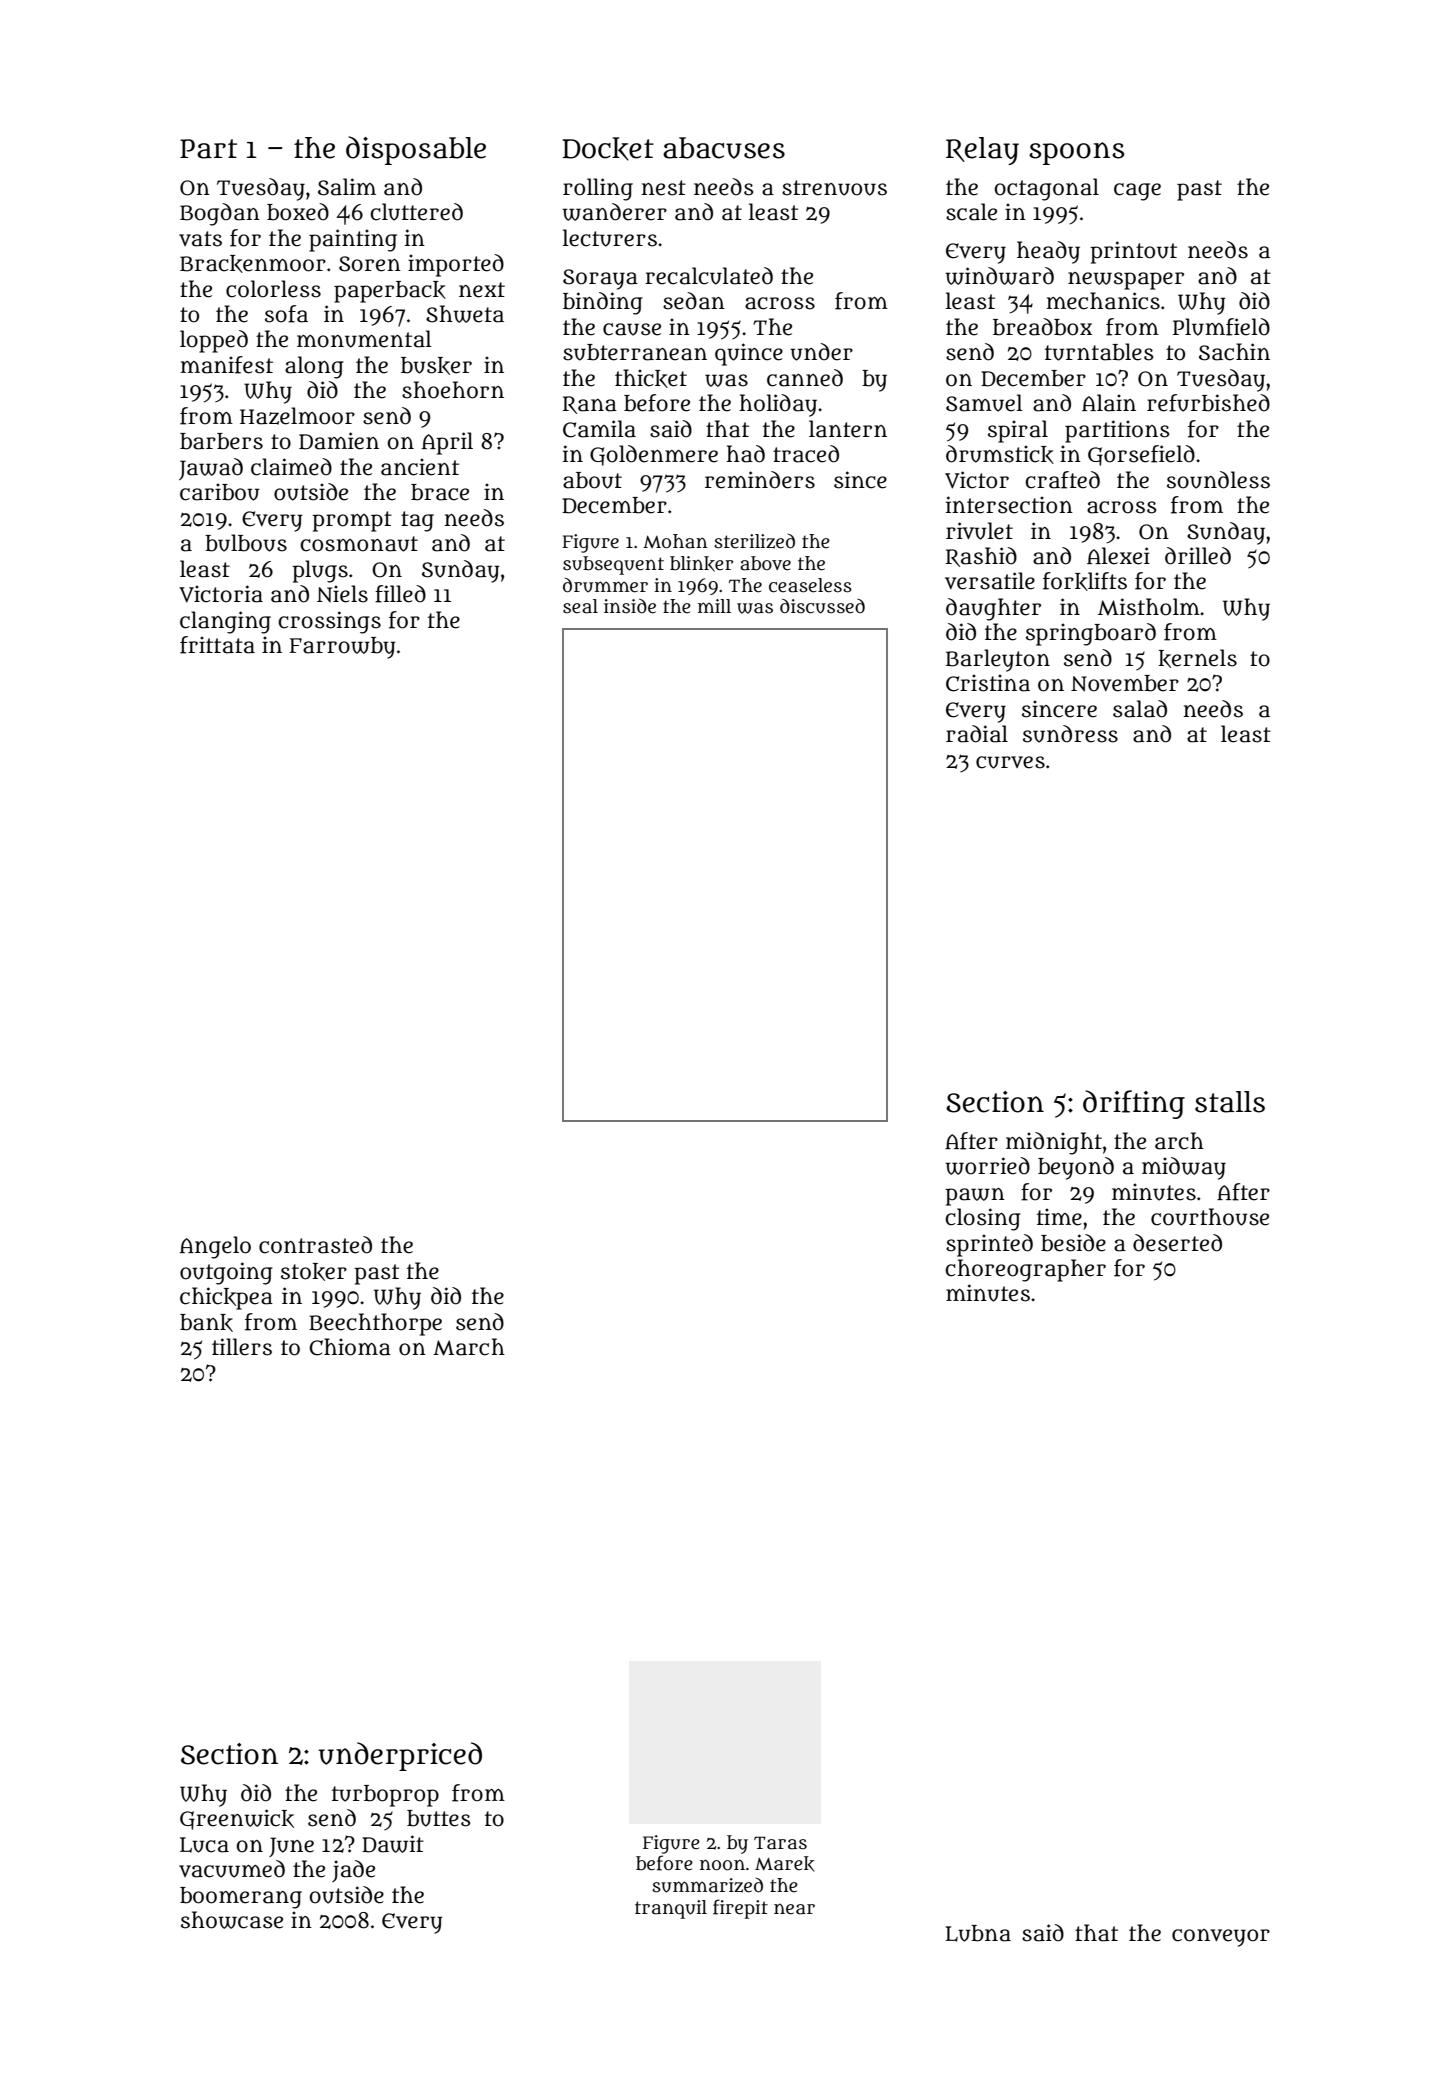 This image has width=1450, height=2100. I want to click on pawn, so click(975, 1197).
